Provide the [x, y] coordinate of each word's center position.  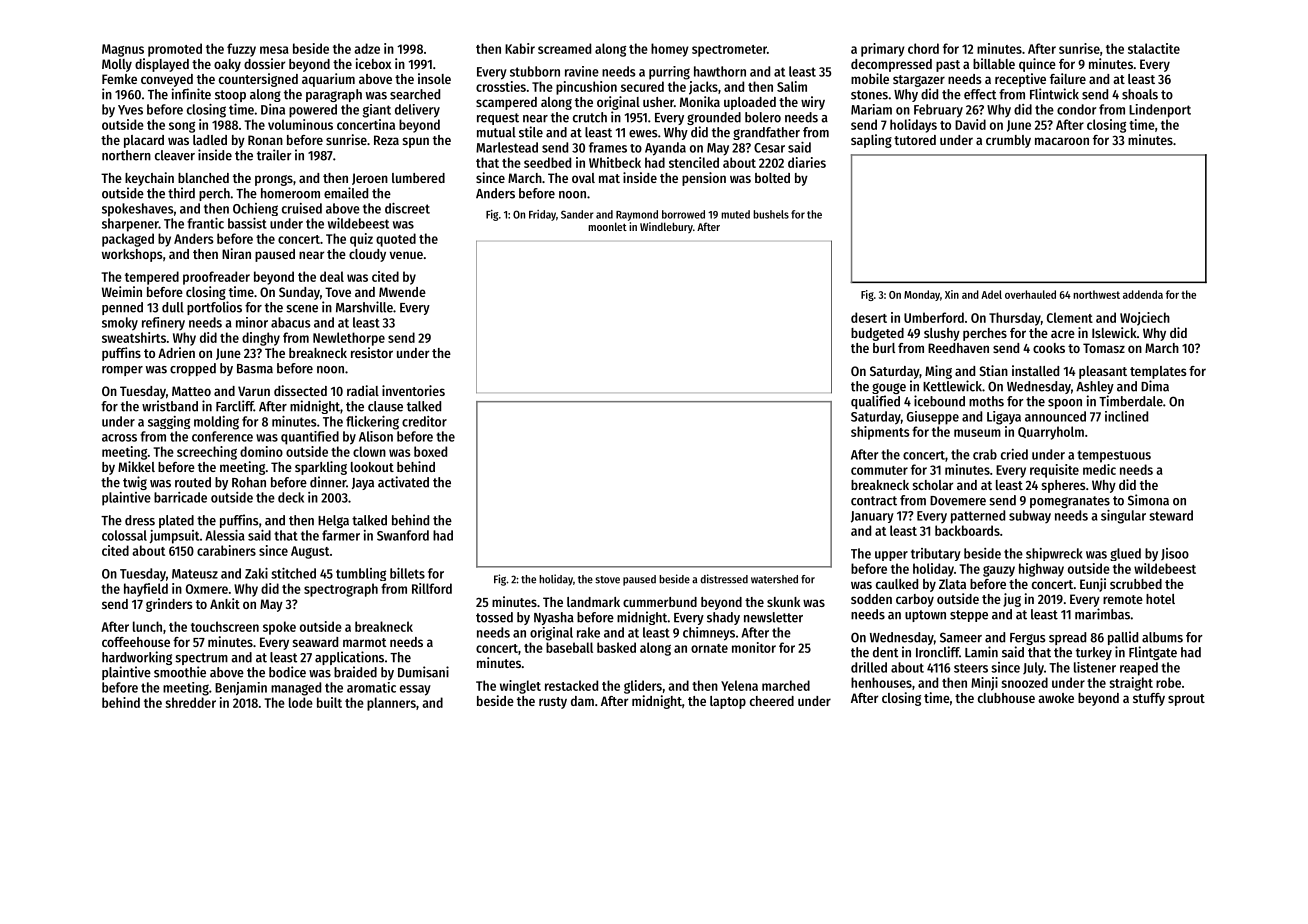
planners [391, 704]
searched [415, 94]
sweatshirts [134, 337]
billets [407, 573]
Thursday [1015, 319]
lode [301, 702]
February [938, 111]
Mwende [402, 292]
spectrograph [341, 590]
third [181, 193]
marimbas [1102, 614]
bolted [772, 178]
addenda [1143, 294]
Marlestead [507, 147]
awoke [1056, 698]
